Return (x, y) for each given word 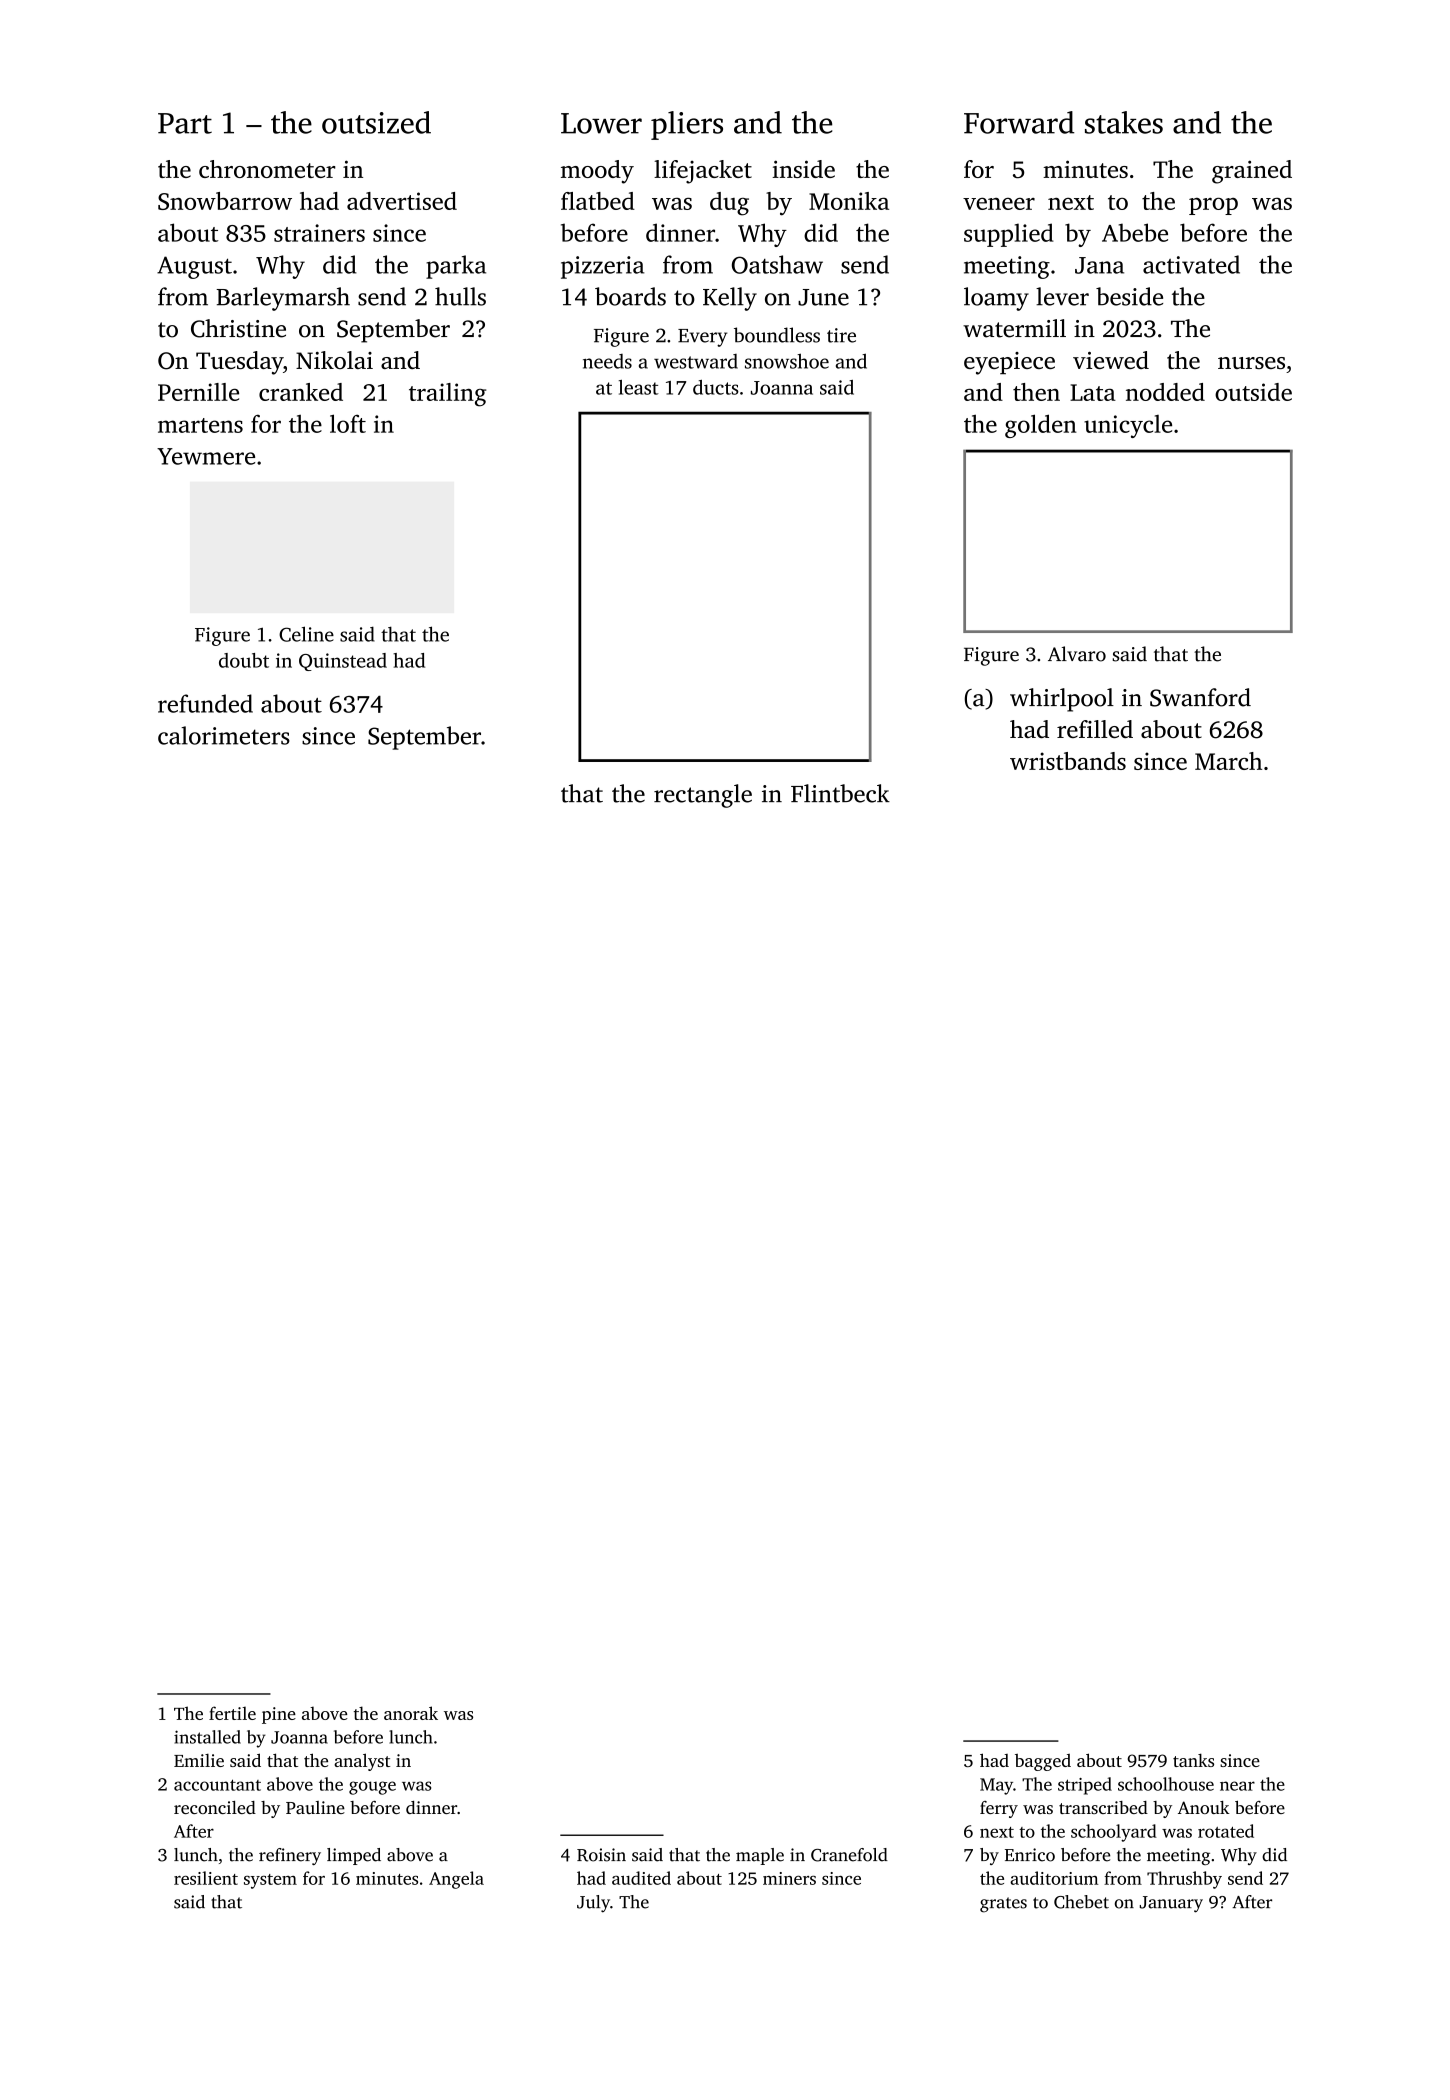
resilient (206, 1878)
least (639, 387)
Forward (1019, 122)
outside (1253, 392)
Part (185, 123)
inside (803, 169)
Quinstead (343, 662)
